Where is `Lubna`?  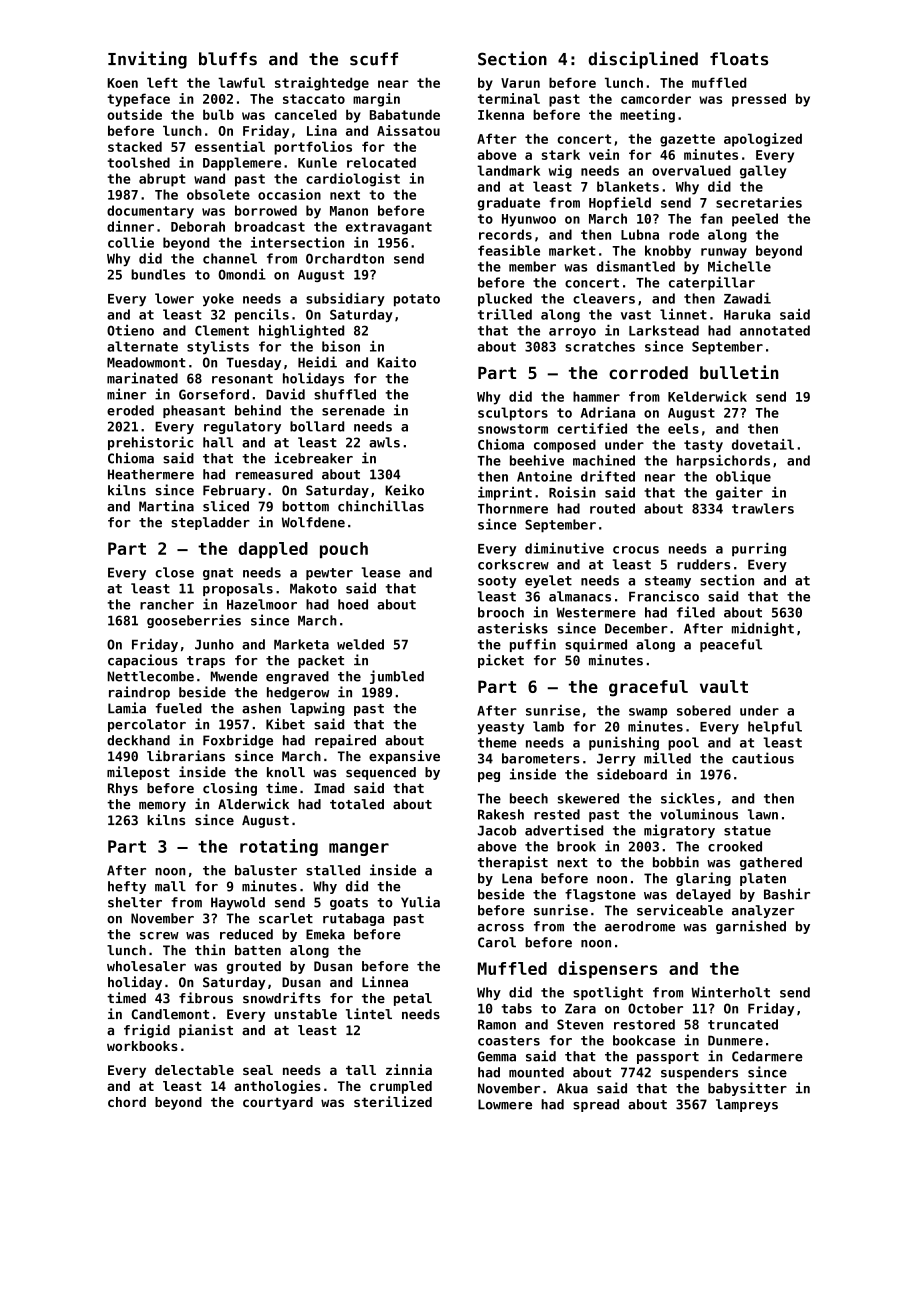
Lubna is located at coordinates (640, 234).
